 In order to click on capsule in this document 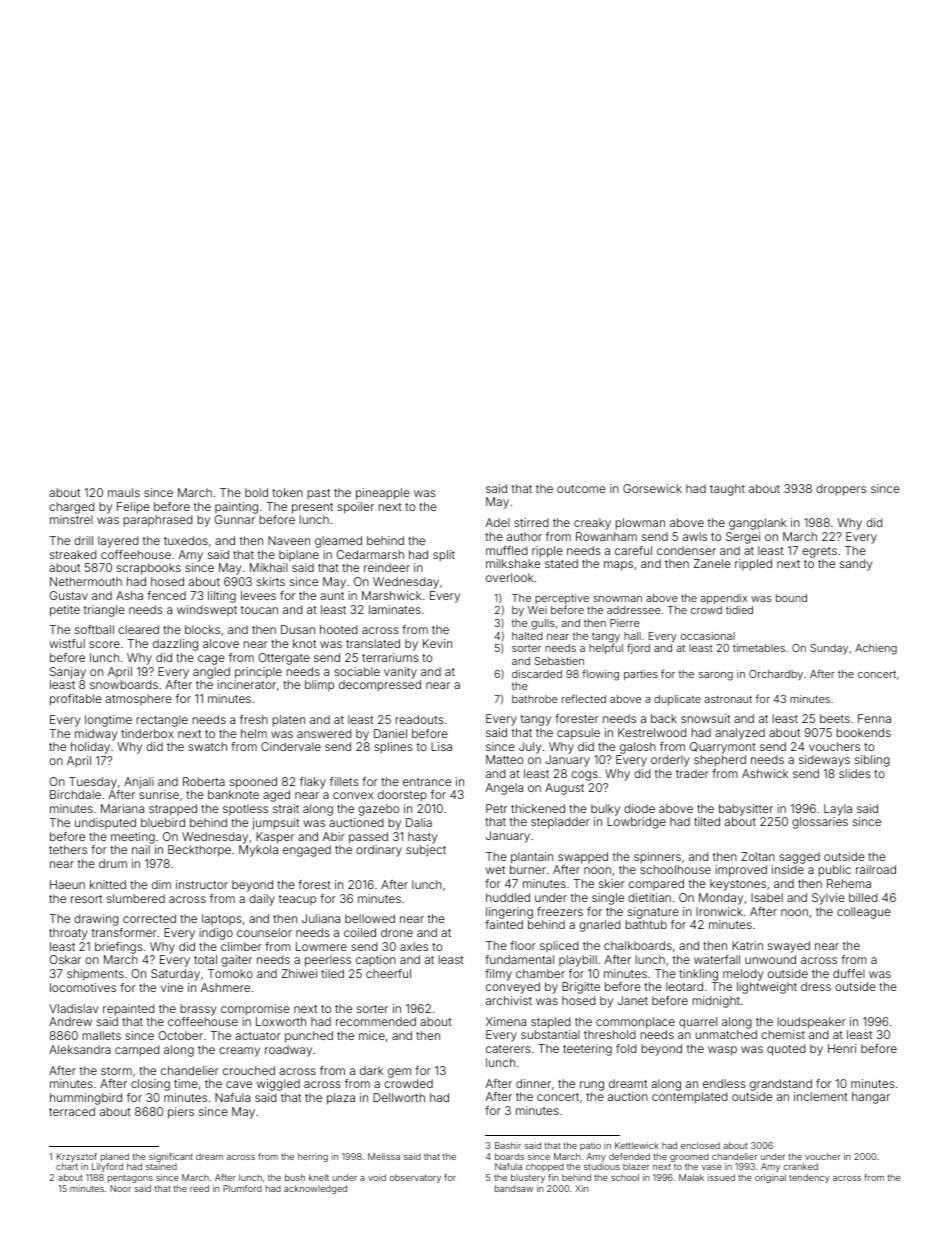, I will do `click(578, 734)`.
